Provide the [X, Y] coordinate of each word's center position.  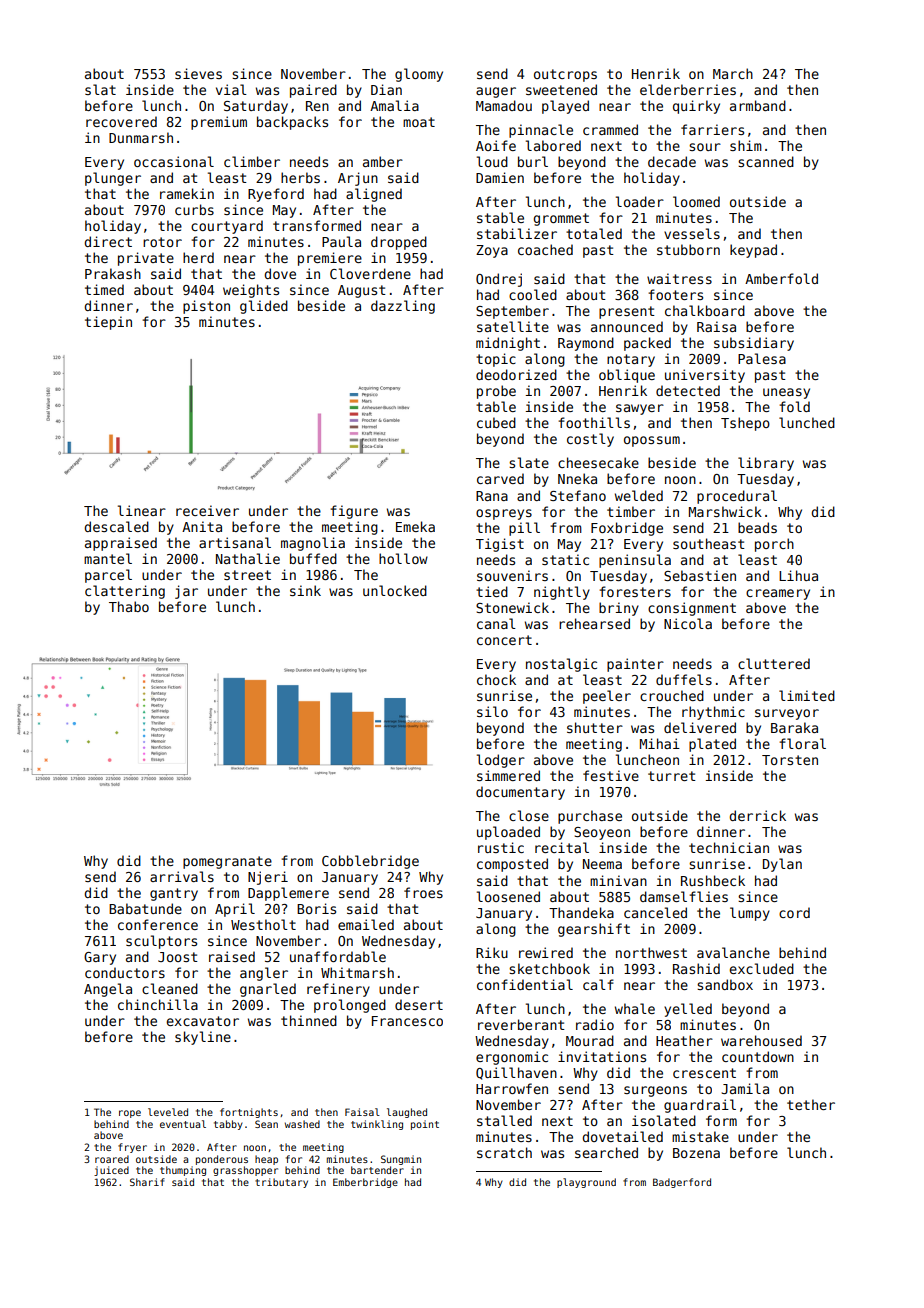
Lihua [798, 575]
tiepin [108, 323]
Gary [100, 958]
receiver [207, 510]
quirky [696, 107]
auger [496, 92]
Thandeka [581, 912]
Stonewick [512, 607]
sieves [198, 73]
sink [305, 590]
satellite [513, 326]
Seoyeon [602, 833]
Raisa [716, 326]
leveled [168, 1112]
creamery [778, 594]
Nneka [577, 478]
